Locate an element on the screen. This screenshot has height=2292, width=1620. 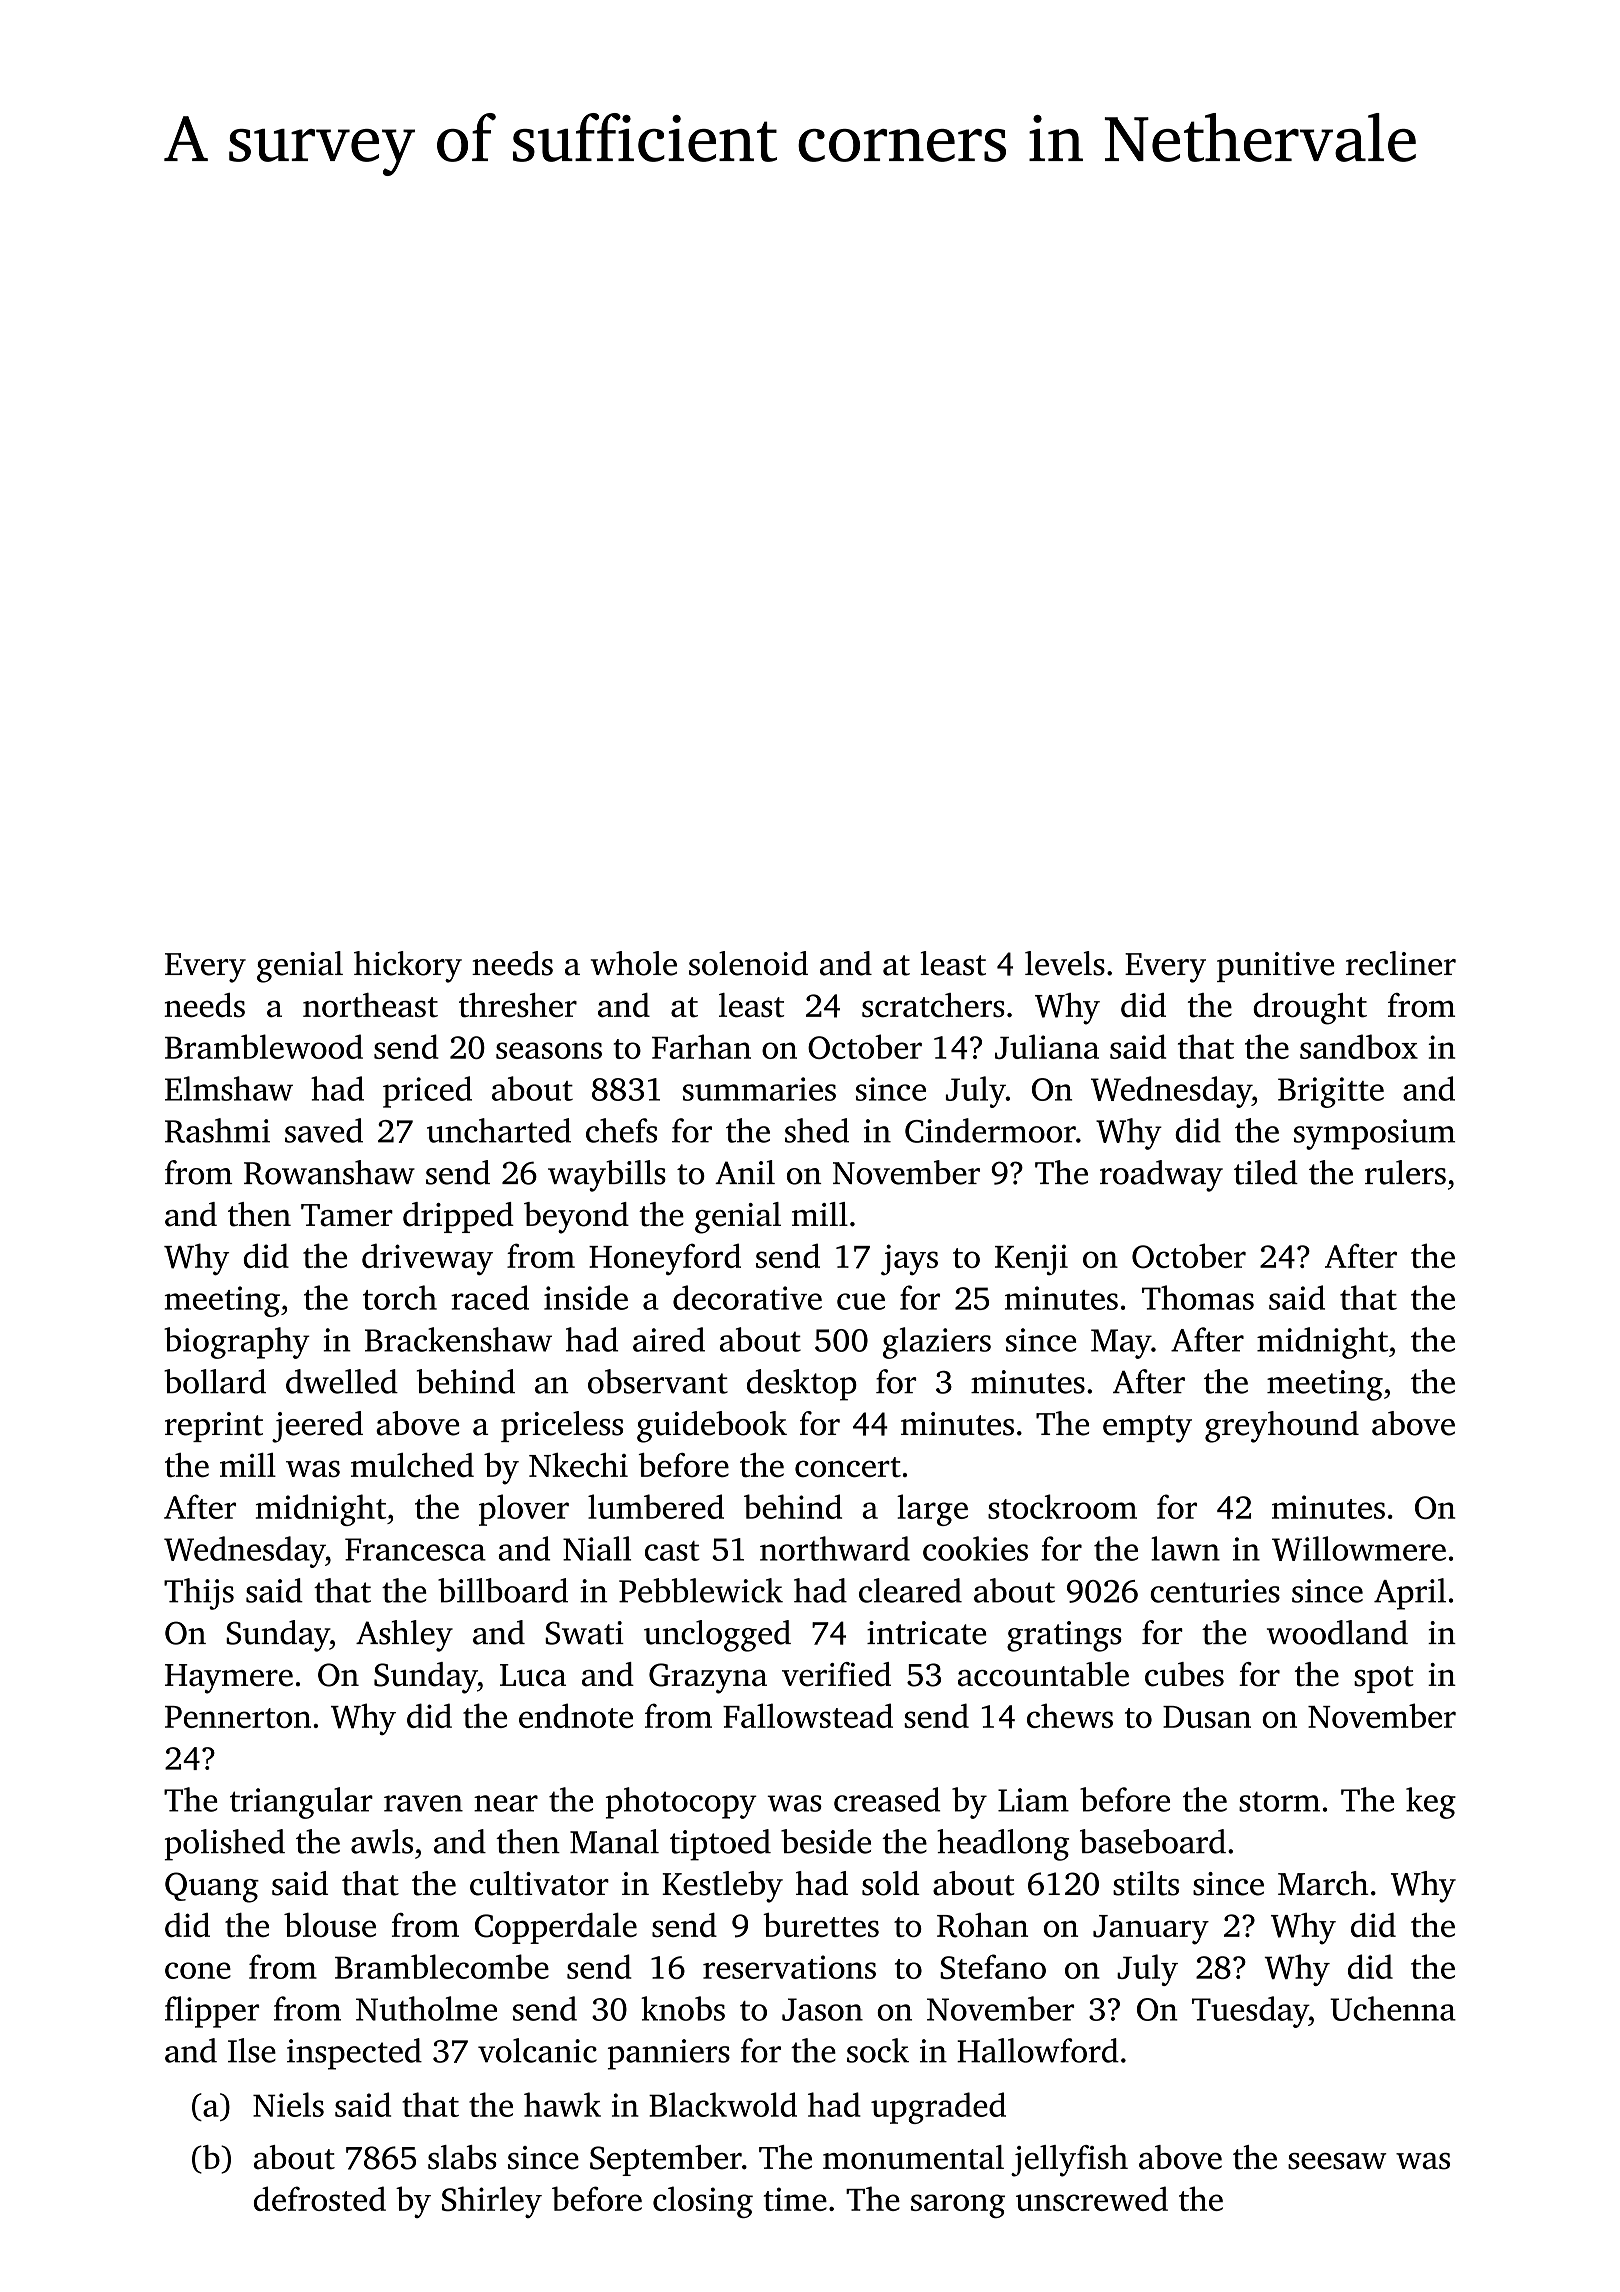
Haymere is located at coordinates (229, 1679).
